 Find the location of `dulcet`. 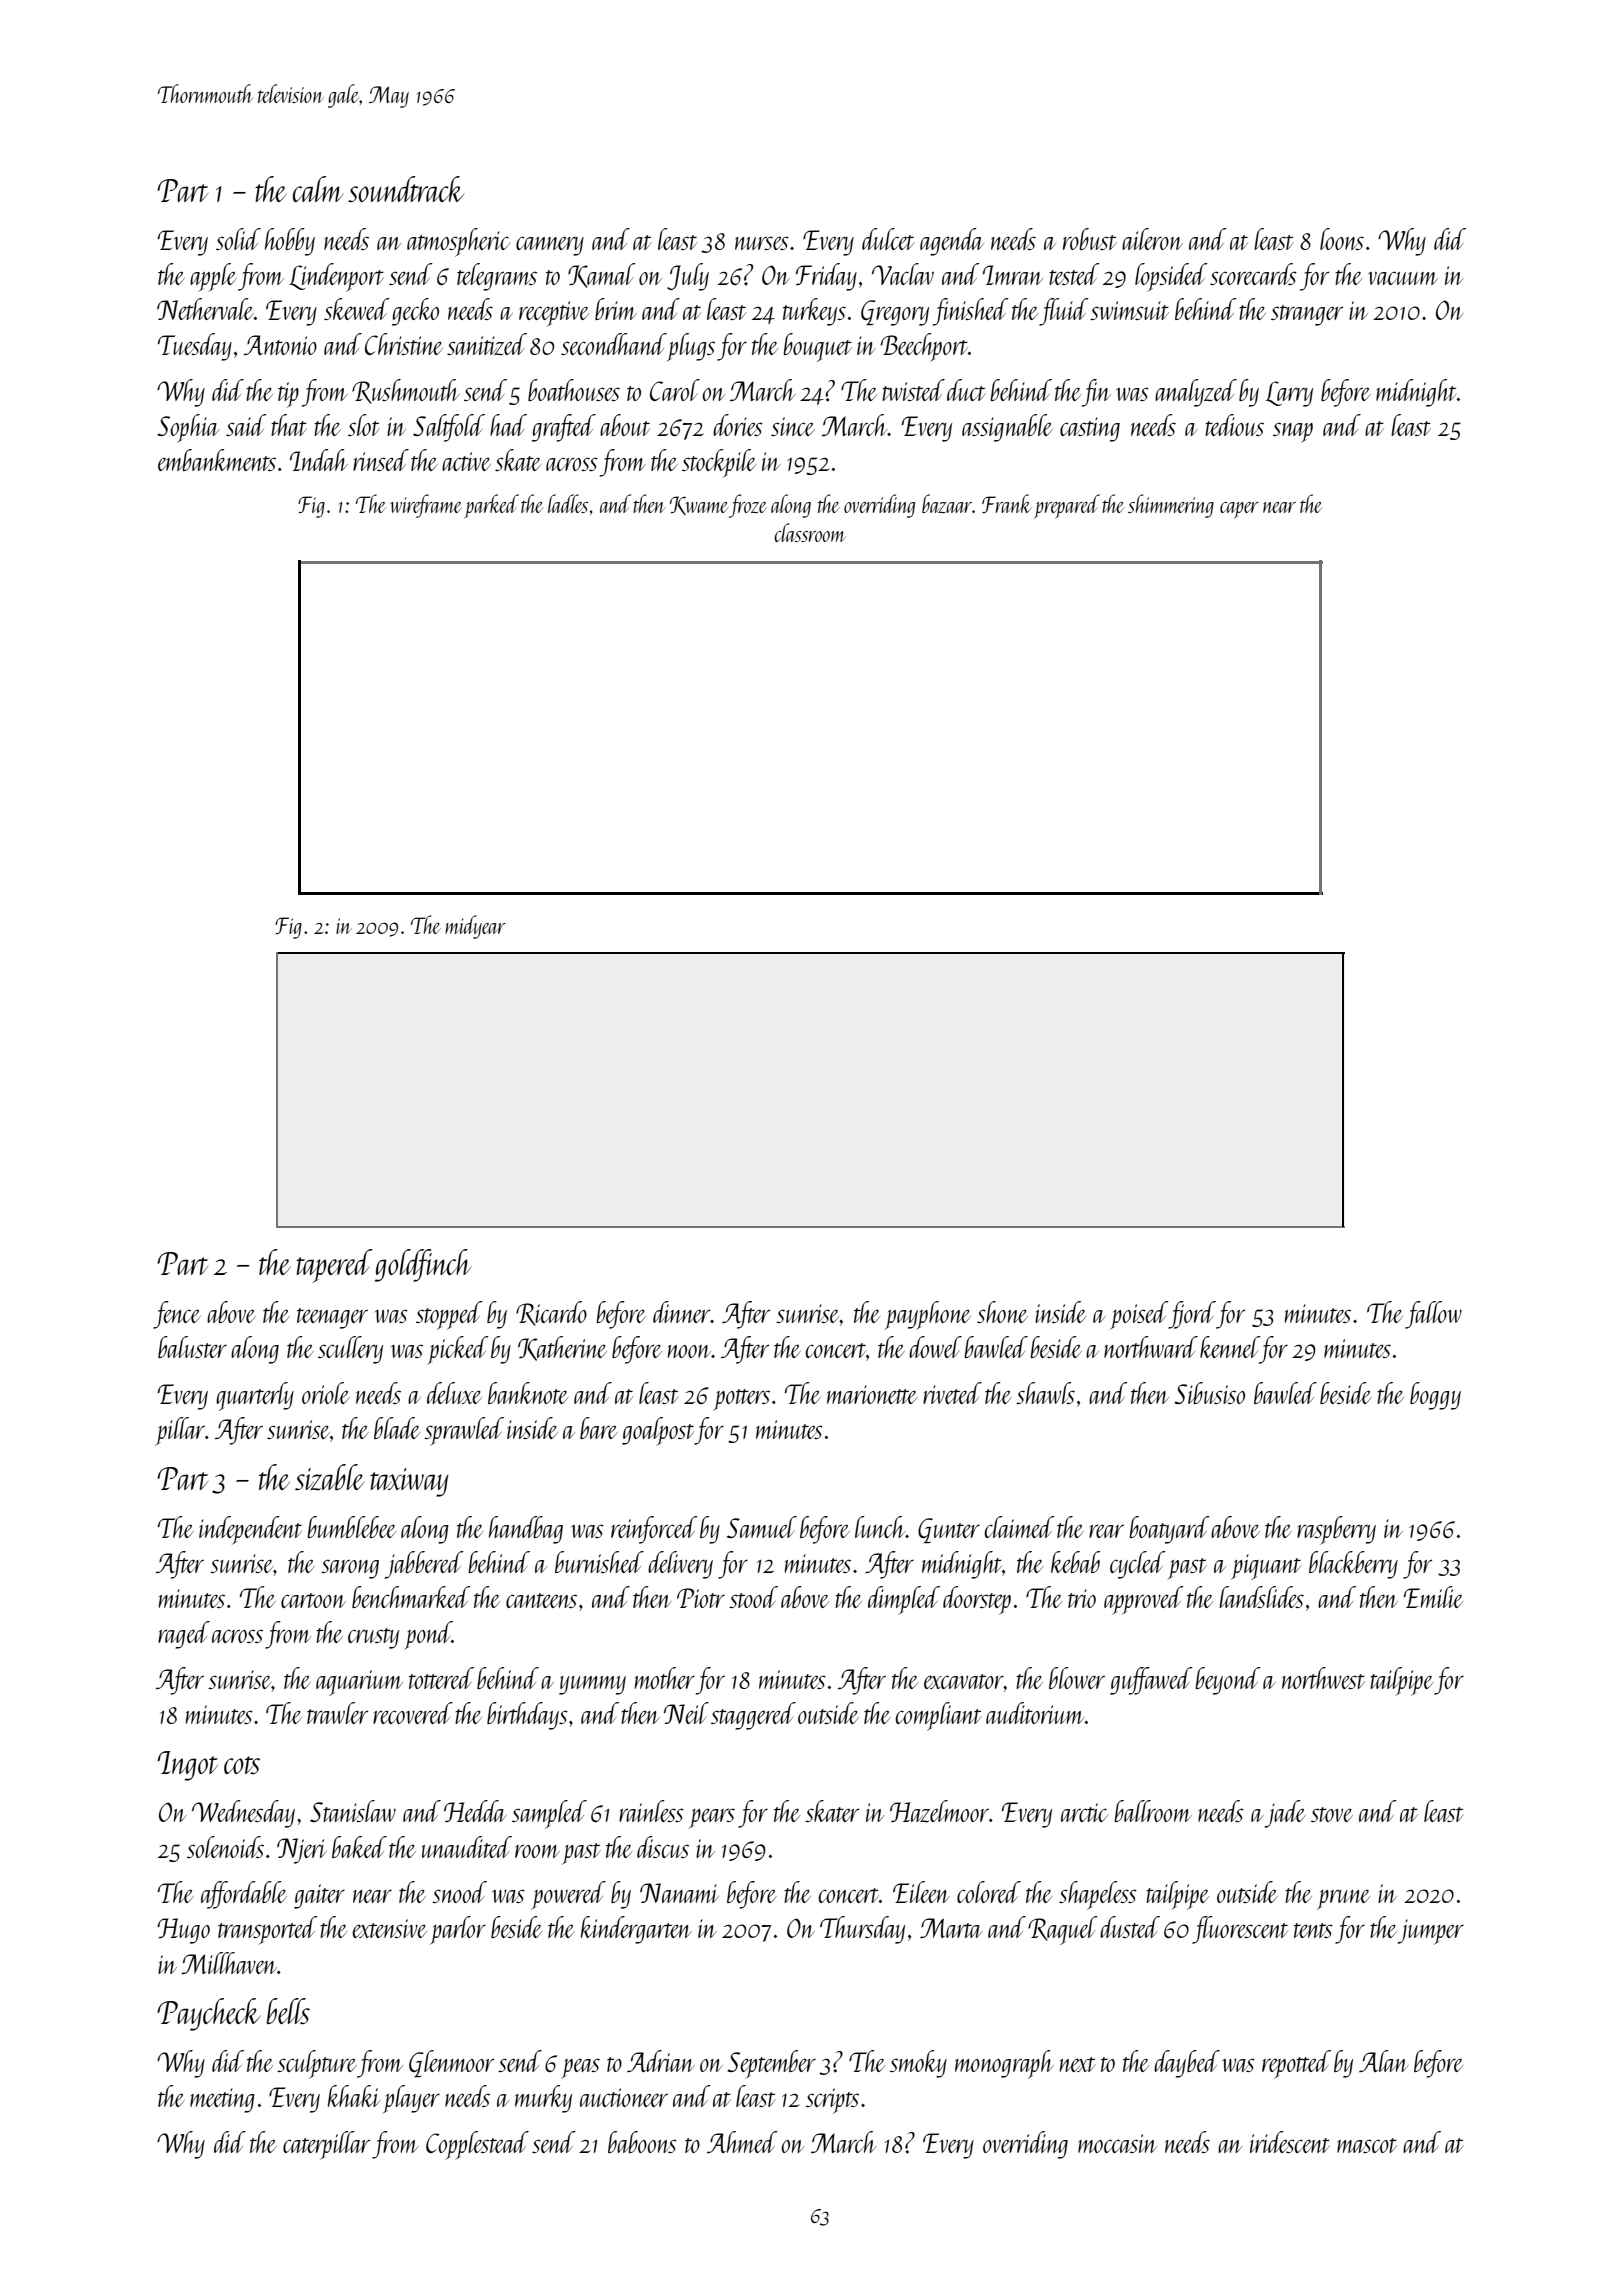

dulcet is located at coordinates (888, 239).
